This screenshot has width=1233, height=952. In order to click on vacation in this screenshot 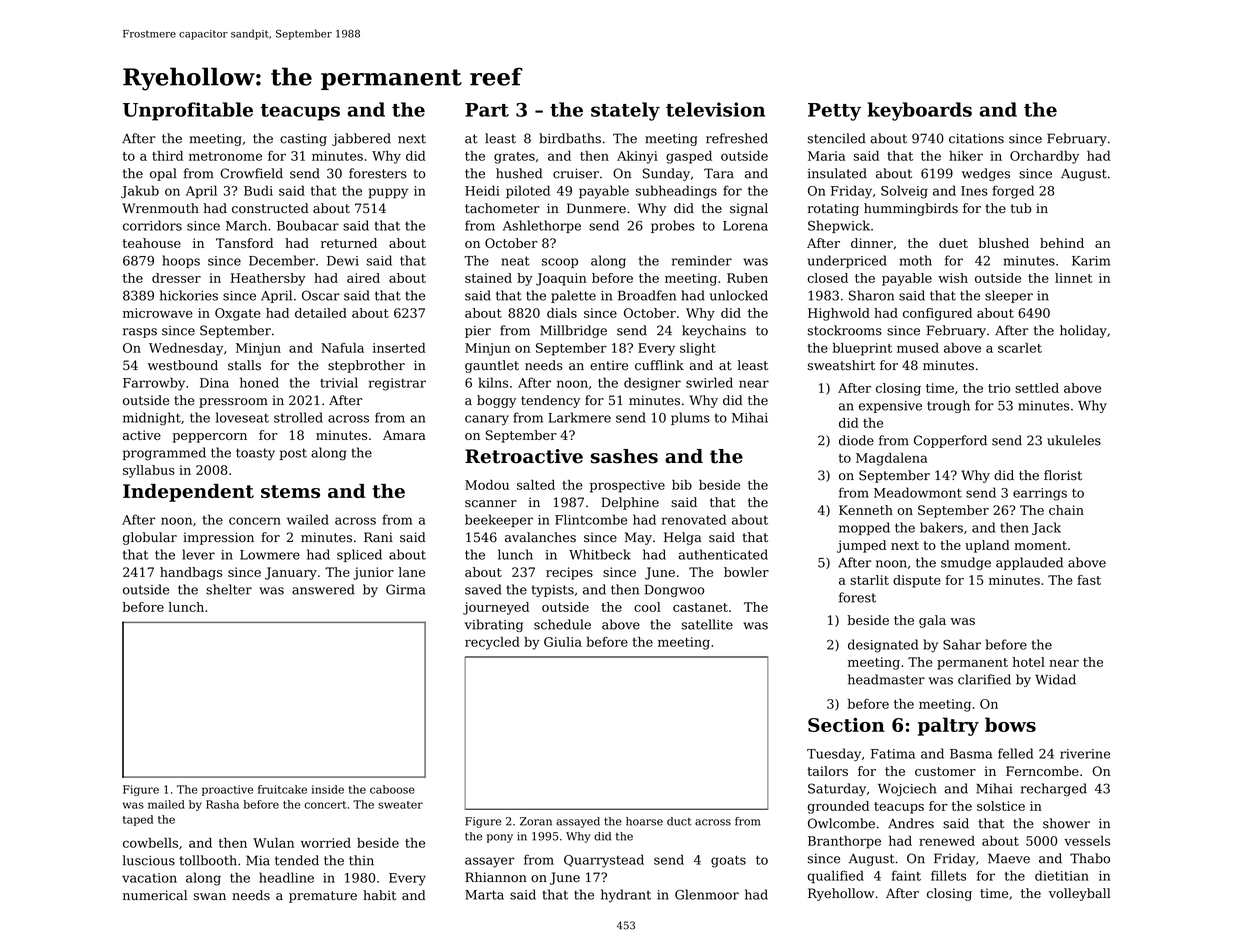, I will do `click(149, 878)`.
